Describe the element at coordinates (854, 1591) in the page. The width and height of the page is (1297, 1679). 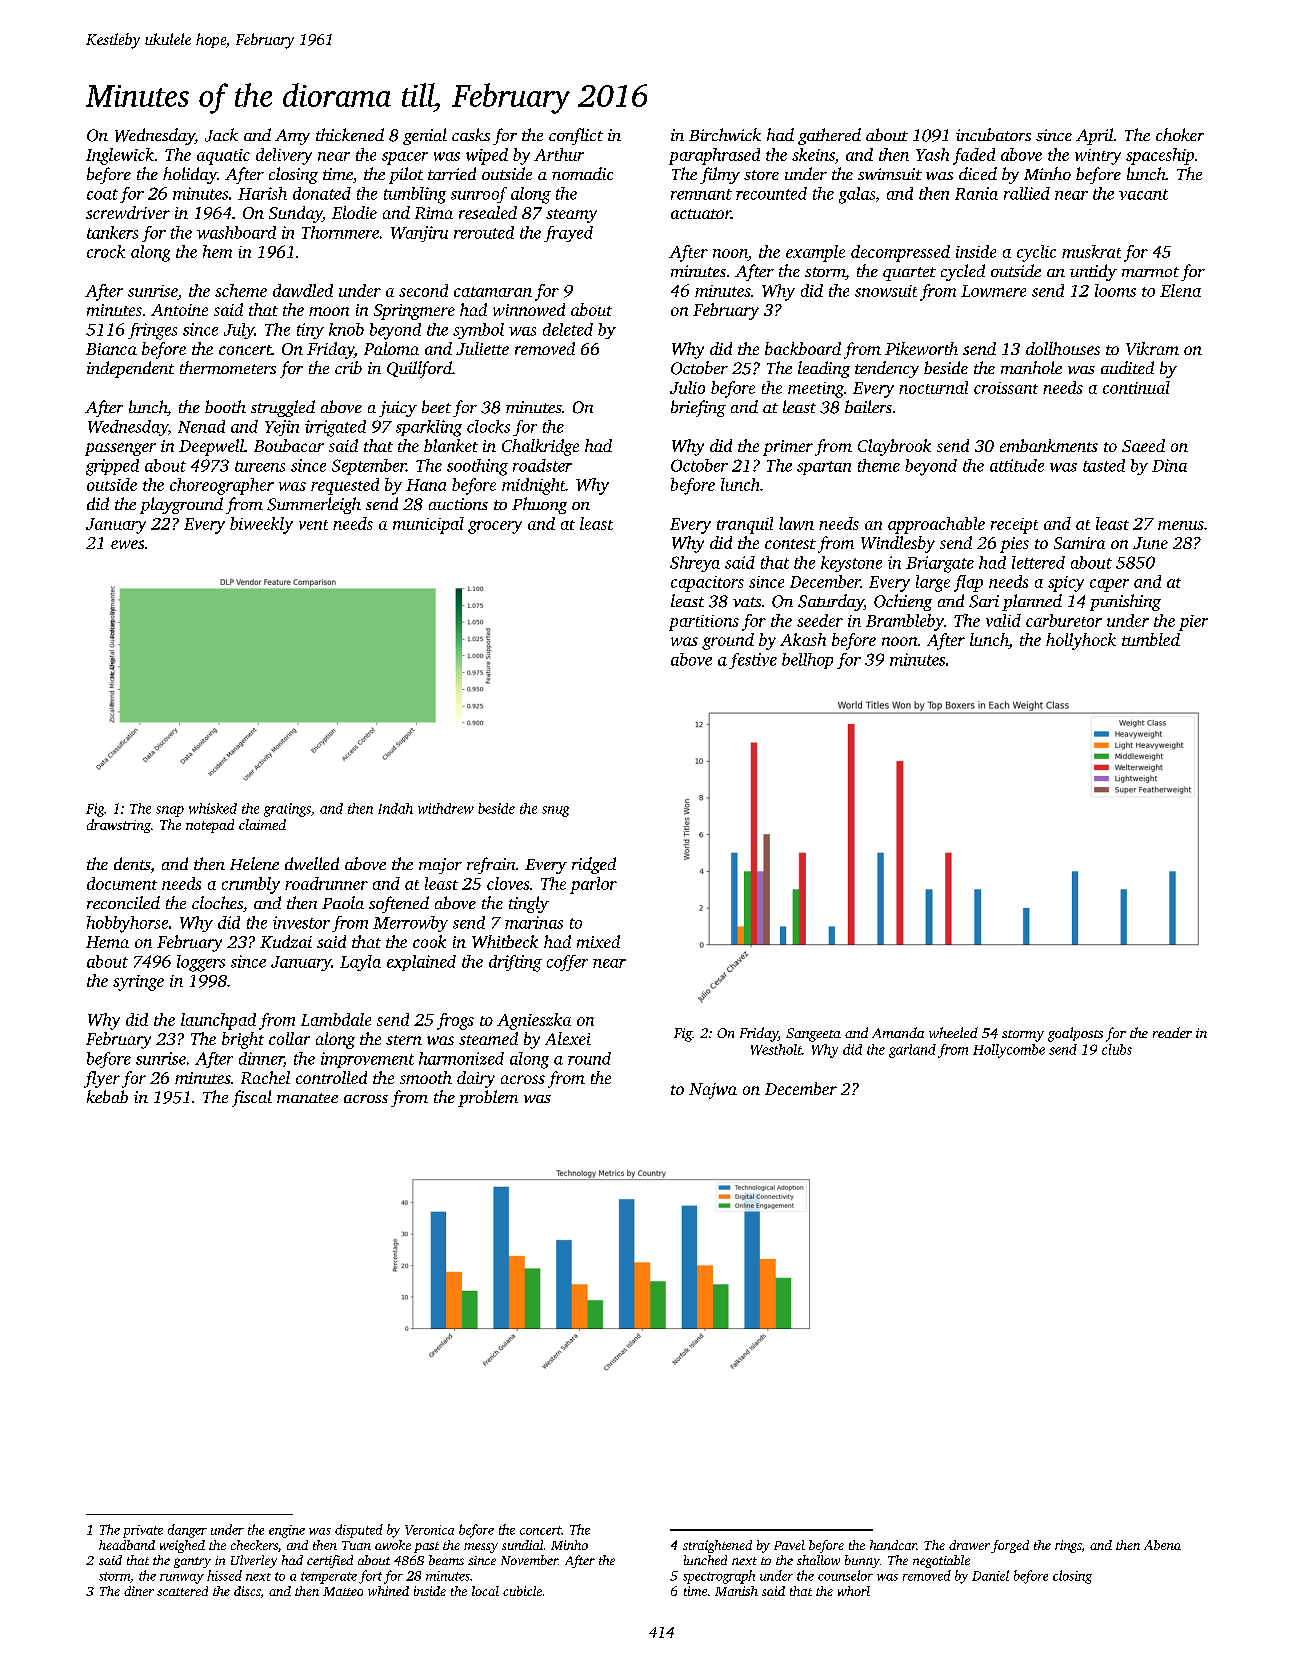
I see `whorl` at that location.
